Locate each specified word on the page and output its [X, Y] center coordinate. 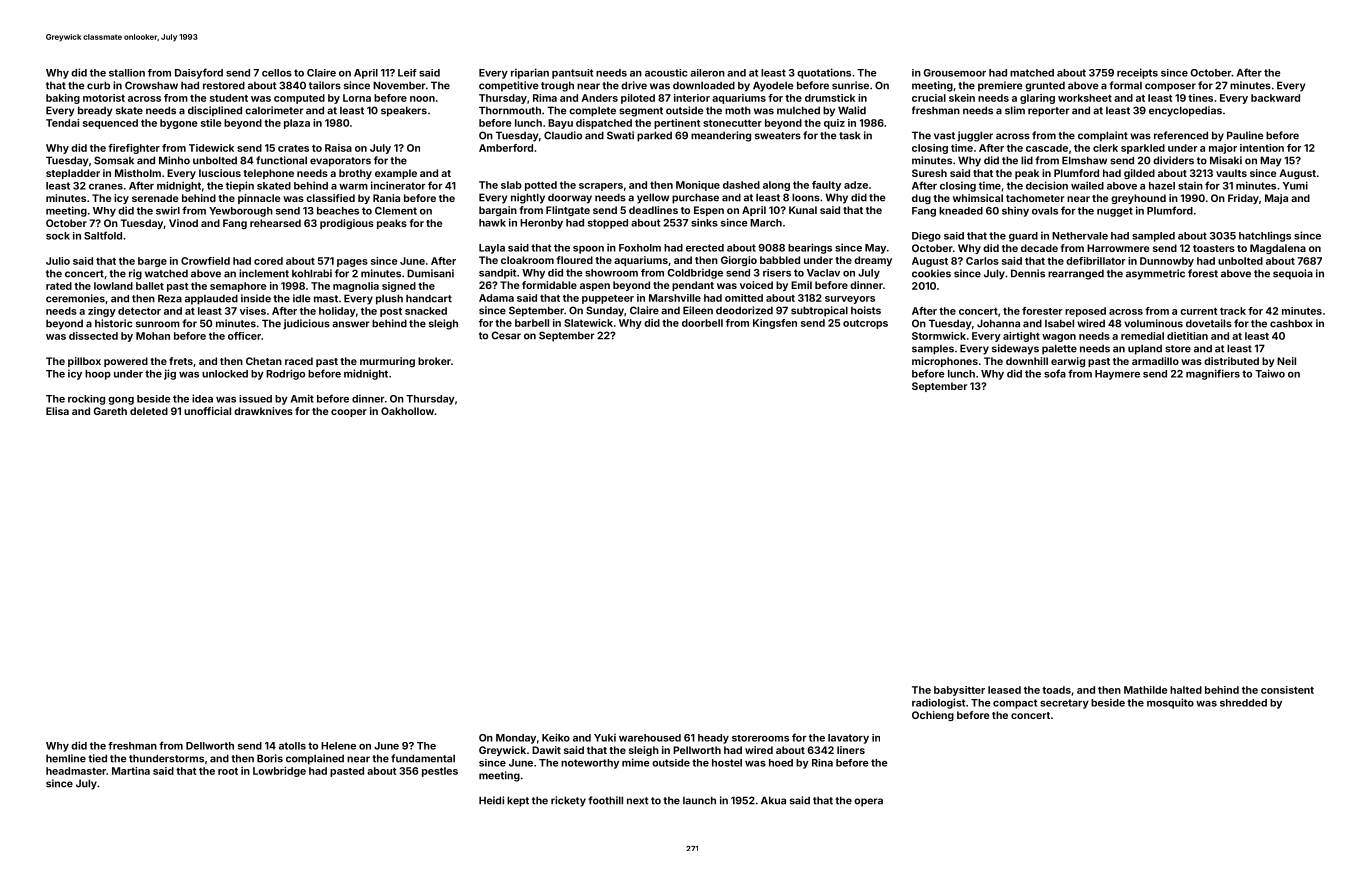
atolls [292, 746]
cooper [349, 413]
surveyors [850, 300]
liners [851, 750]
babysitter [959, 691]
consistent [1287, 690]
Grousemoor [954, 73]
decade [1039, 248]
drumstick [830, 98]
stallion [127, 73]
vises [253, 311]
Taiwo [1270, 373]
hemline [66, 758]
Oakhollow [407, 411]
